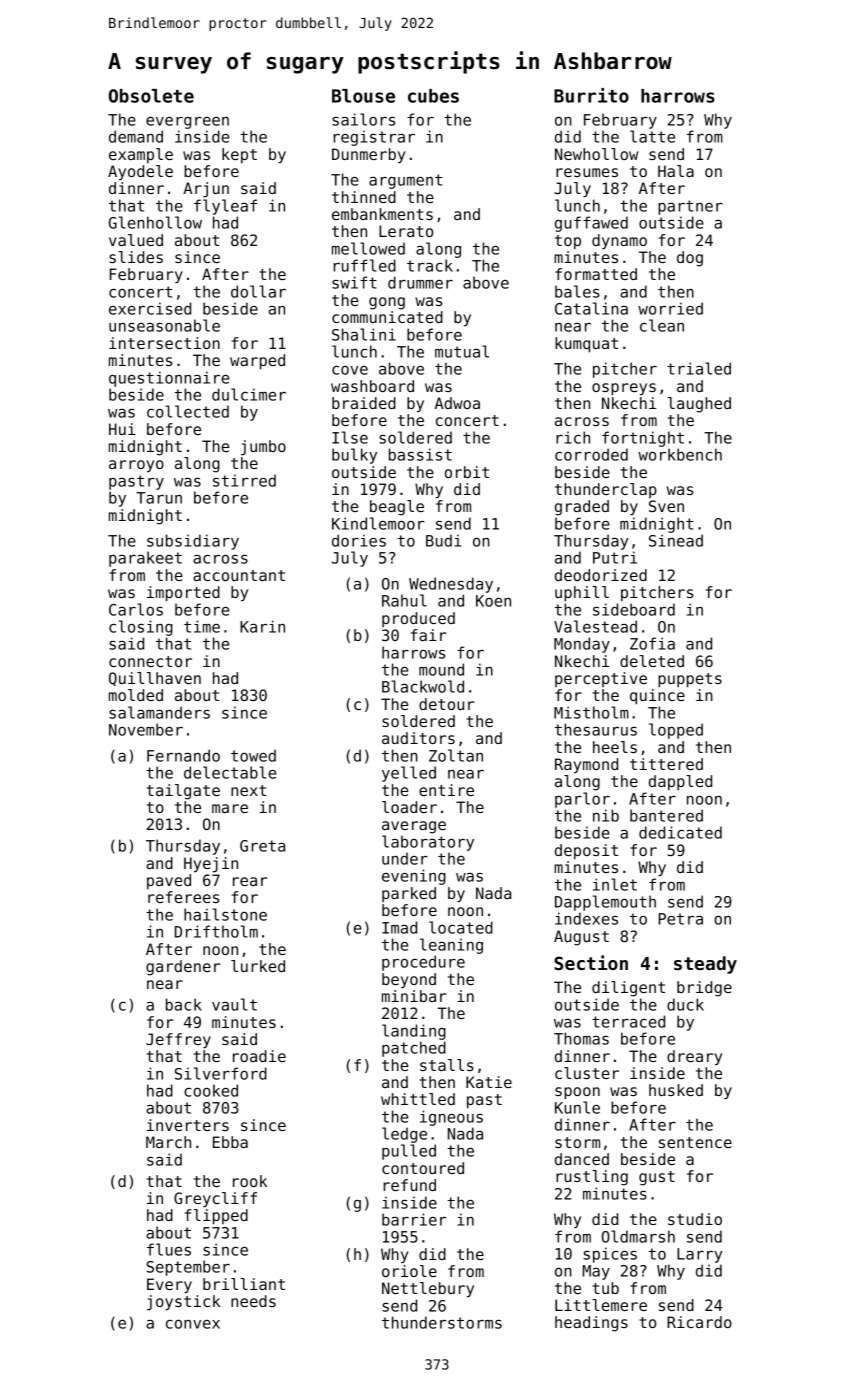  Describe the element at coordinates (493, 601) in the screenshot. I see `Koen` at that location.
